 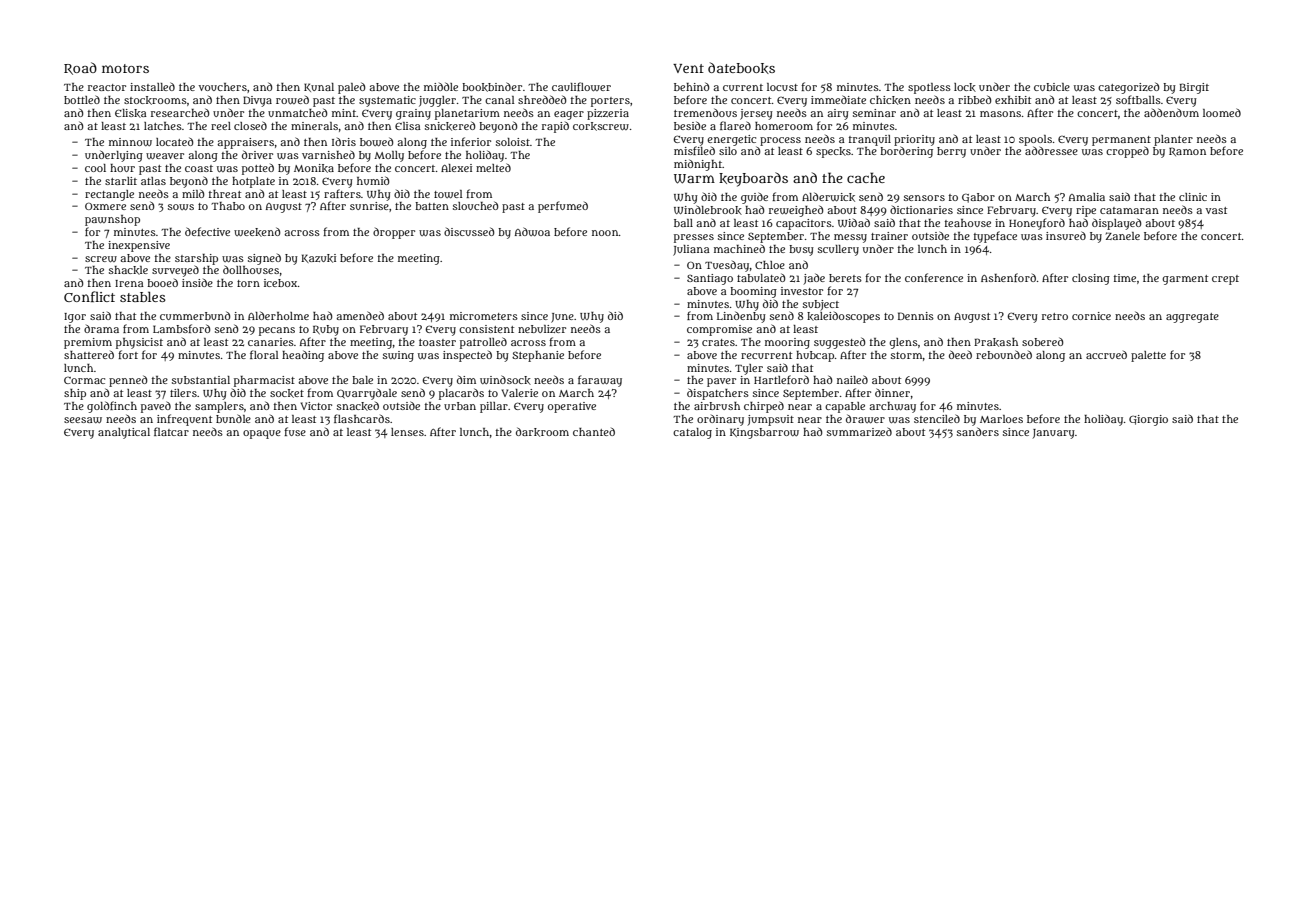 What do you see at coordinates (688, 68) in the page?
I see `Vent` at bounding box center [688, 68].
